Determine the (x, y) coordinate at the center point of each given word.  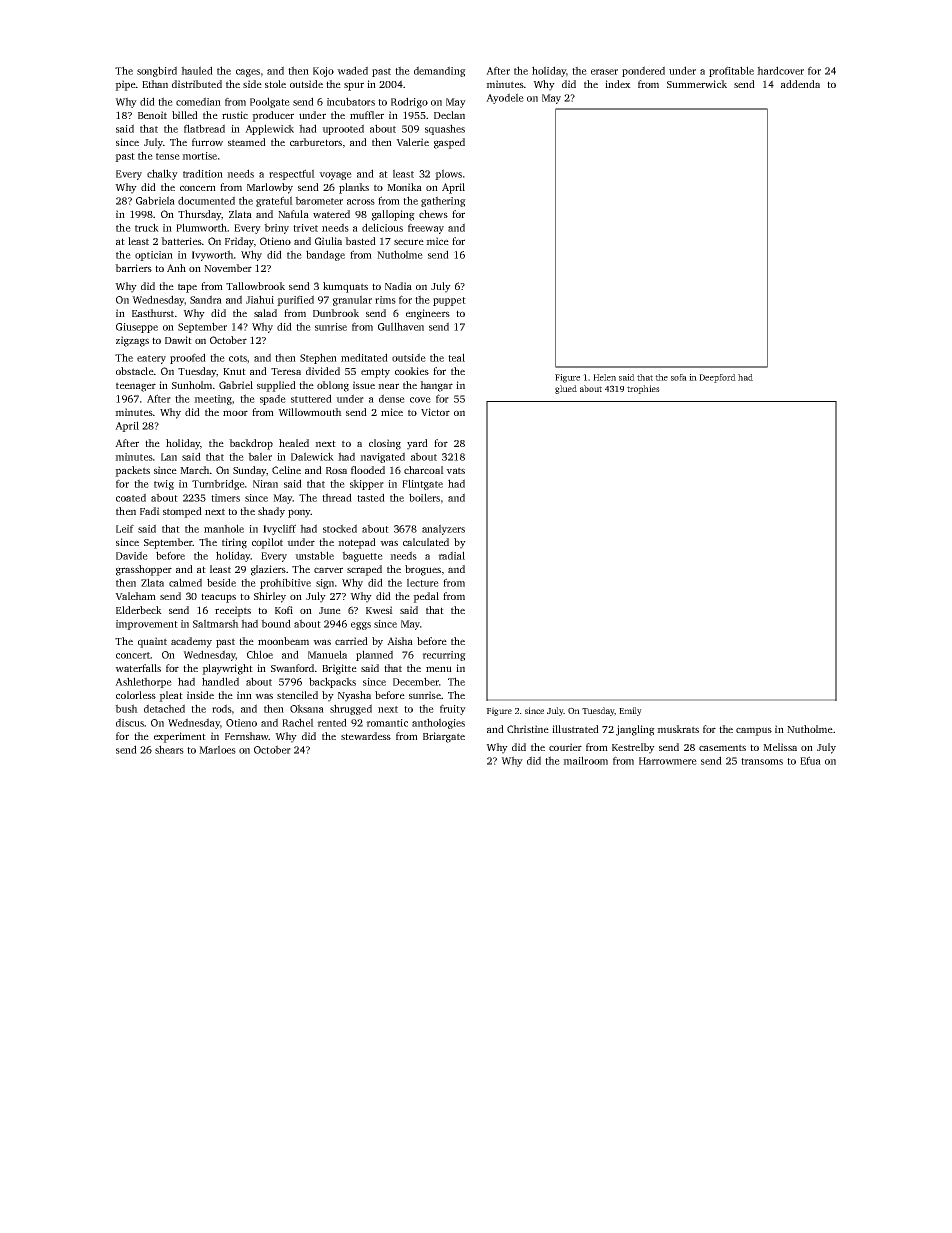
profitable (731, 71)
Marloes (217, 749)
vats (455, 470)
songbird (157, 71)
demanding (440, 71)
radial (451, 555)
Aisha (400, 641)
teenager (136, 387)
